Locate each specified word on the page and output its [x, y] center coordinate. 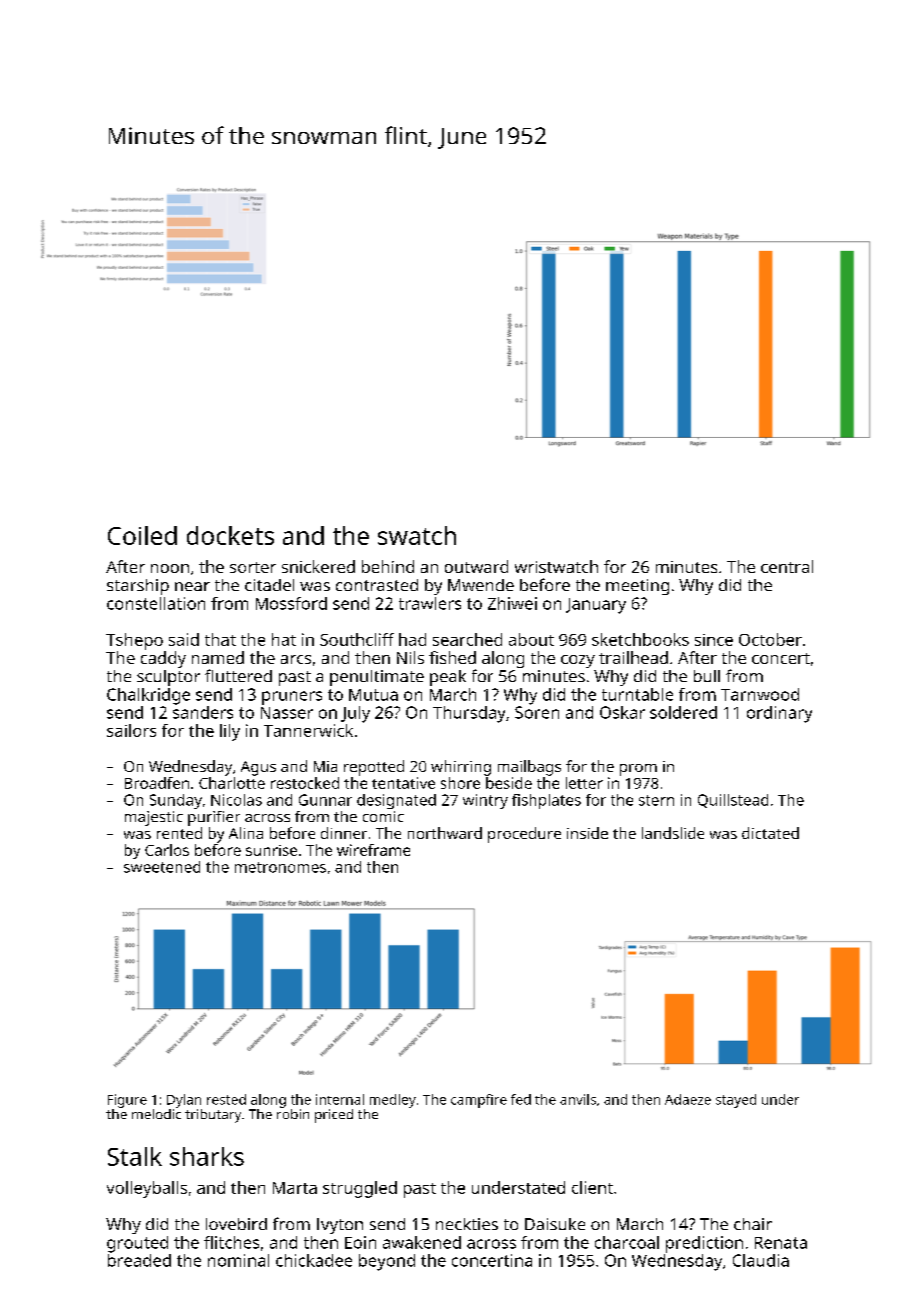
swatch [417, 535]
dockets [230, 535]
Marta [295, 1188]
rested [226, 1099]
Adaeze [688, 1099]
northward [445, 833]
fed [521, 1099]
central [787, 566]
